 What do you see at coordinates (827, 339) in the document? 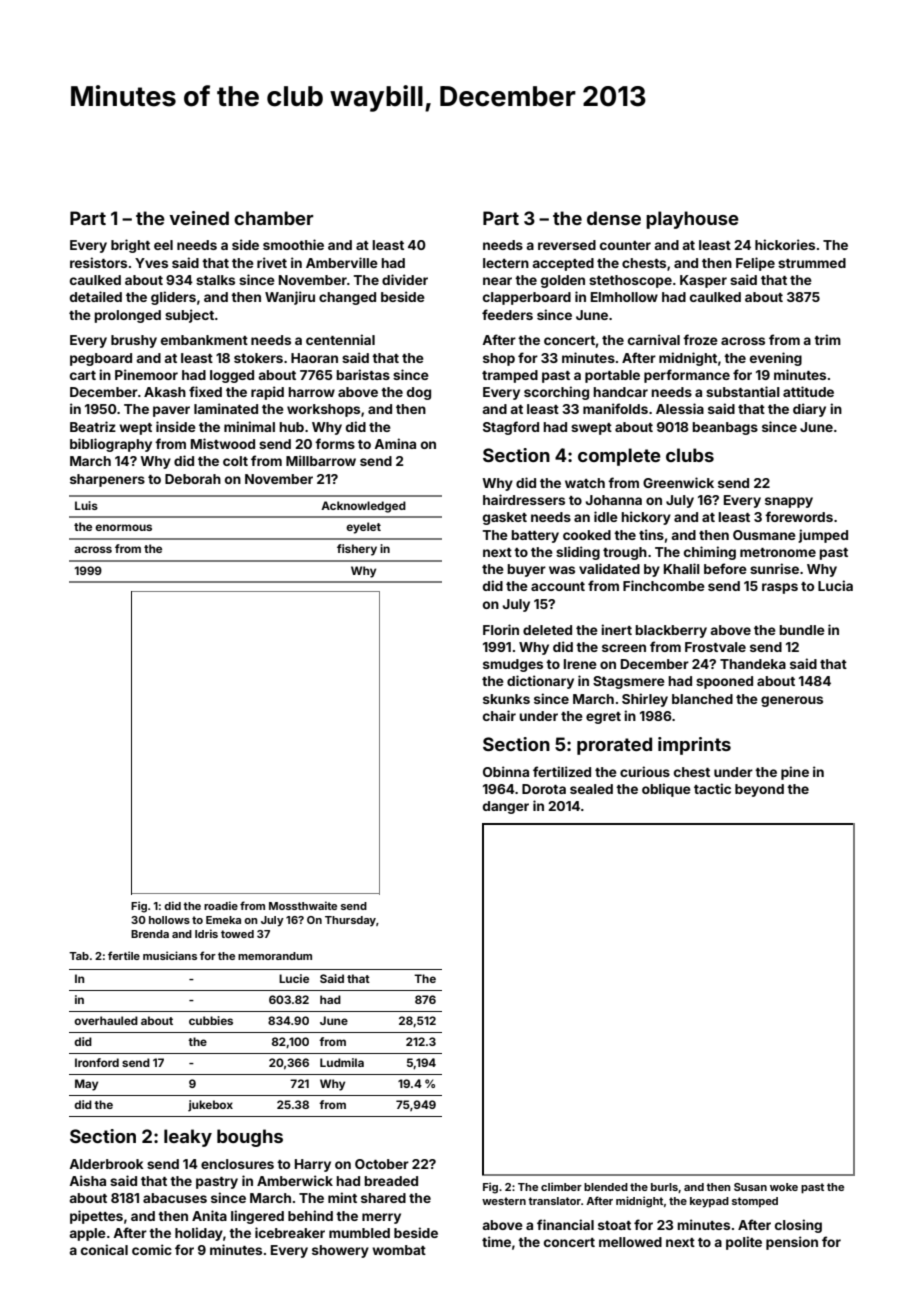
I see `trim` at bounding box center [827, 339].
